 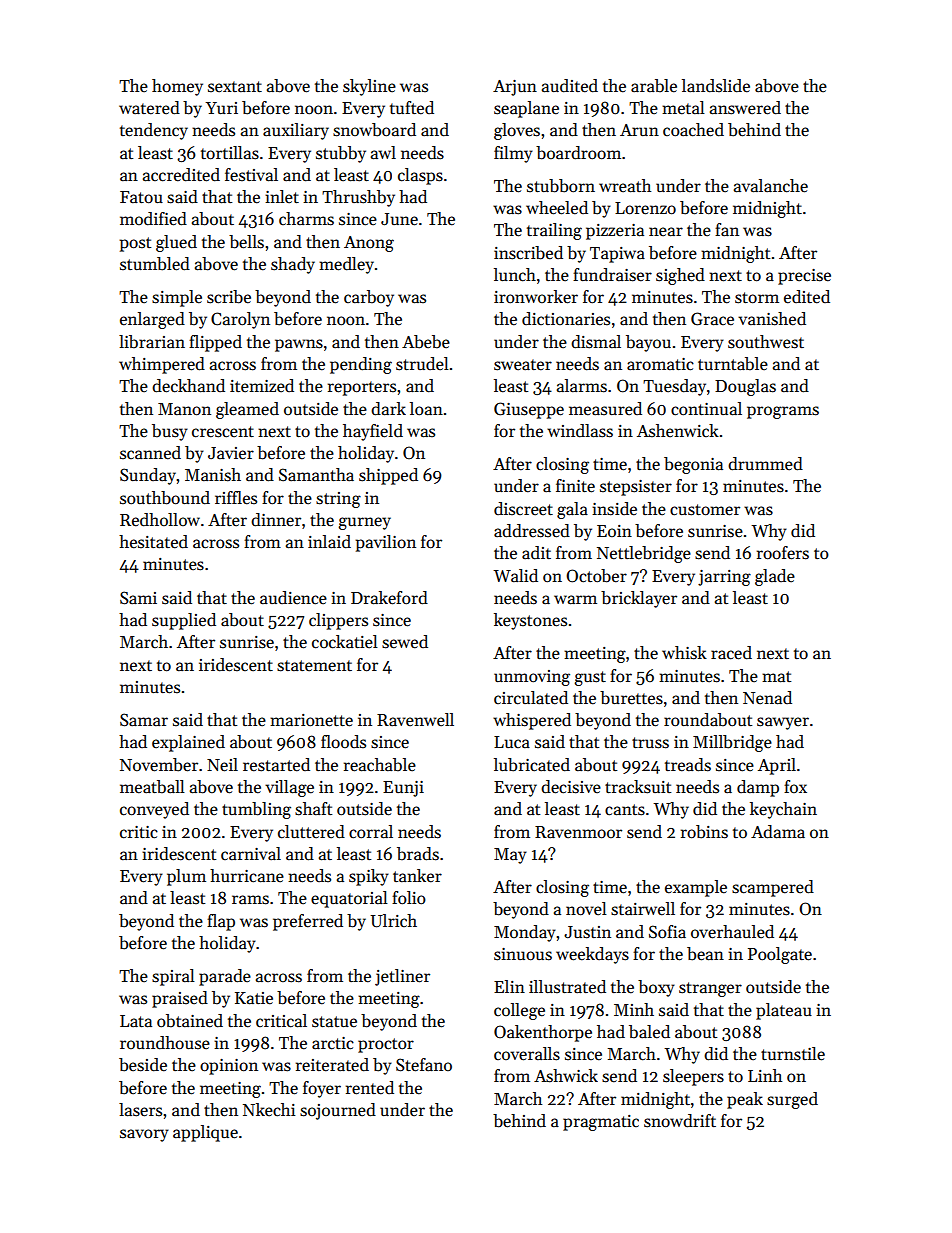 I want to click on treads, so click(x=688, y=765).
